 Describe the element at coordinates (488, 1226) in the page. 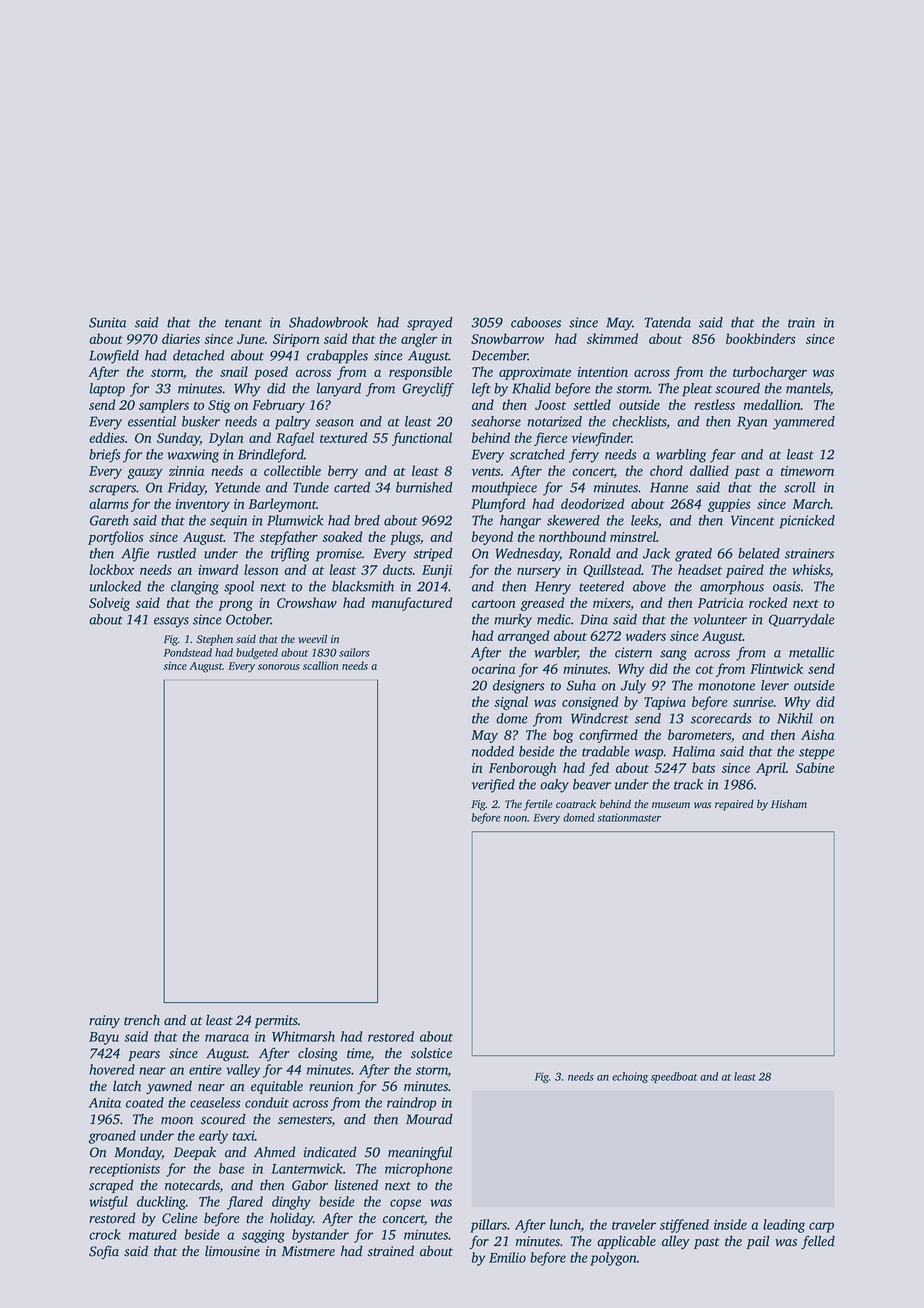

I see `pillars` at that location.
